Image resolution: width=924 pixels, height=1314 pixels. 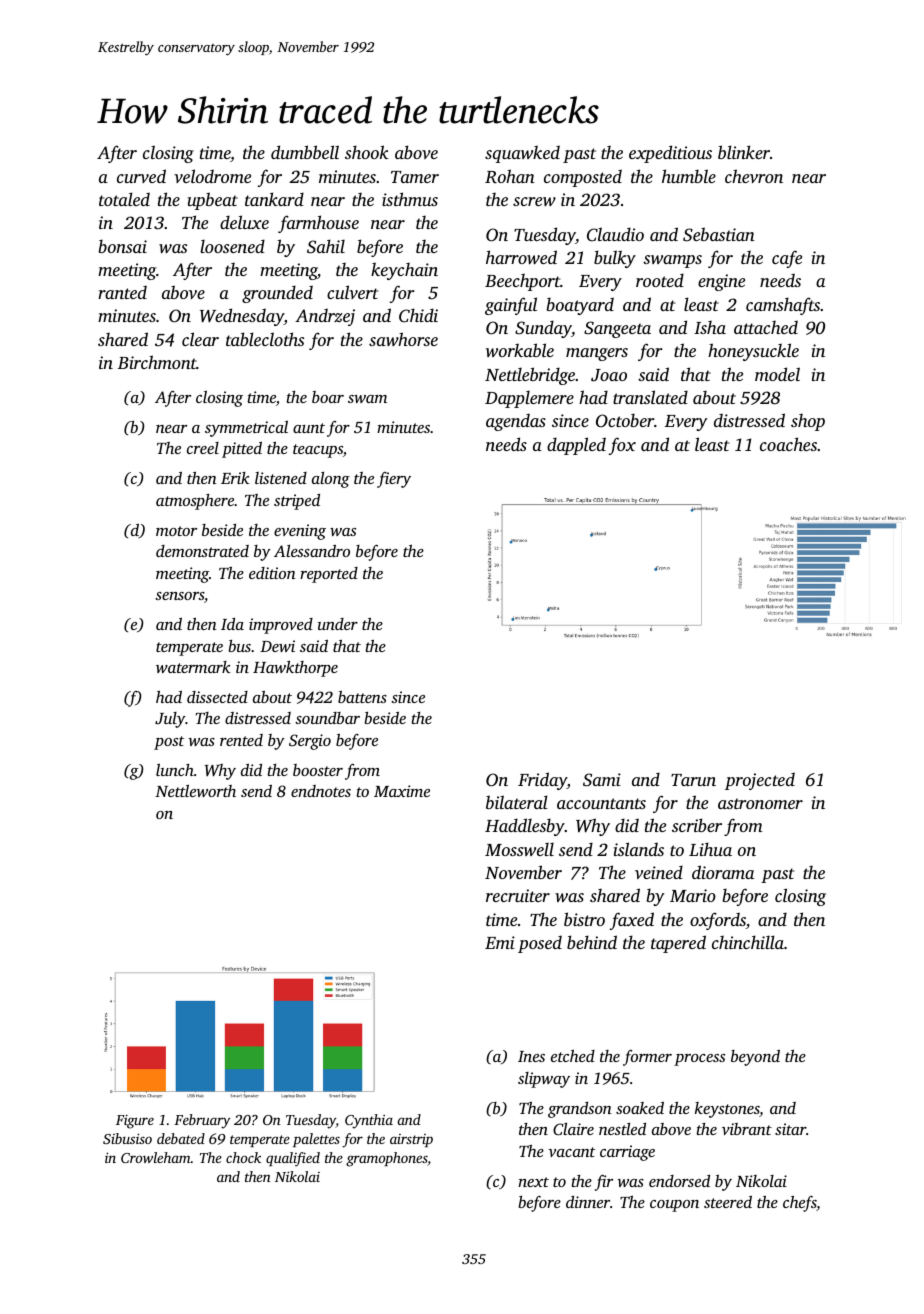 I want to click on Sibusiso, so click(x=127, y=1138).
